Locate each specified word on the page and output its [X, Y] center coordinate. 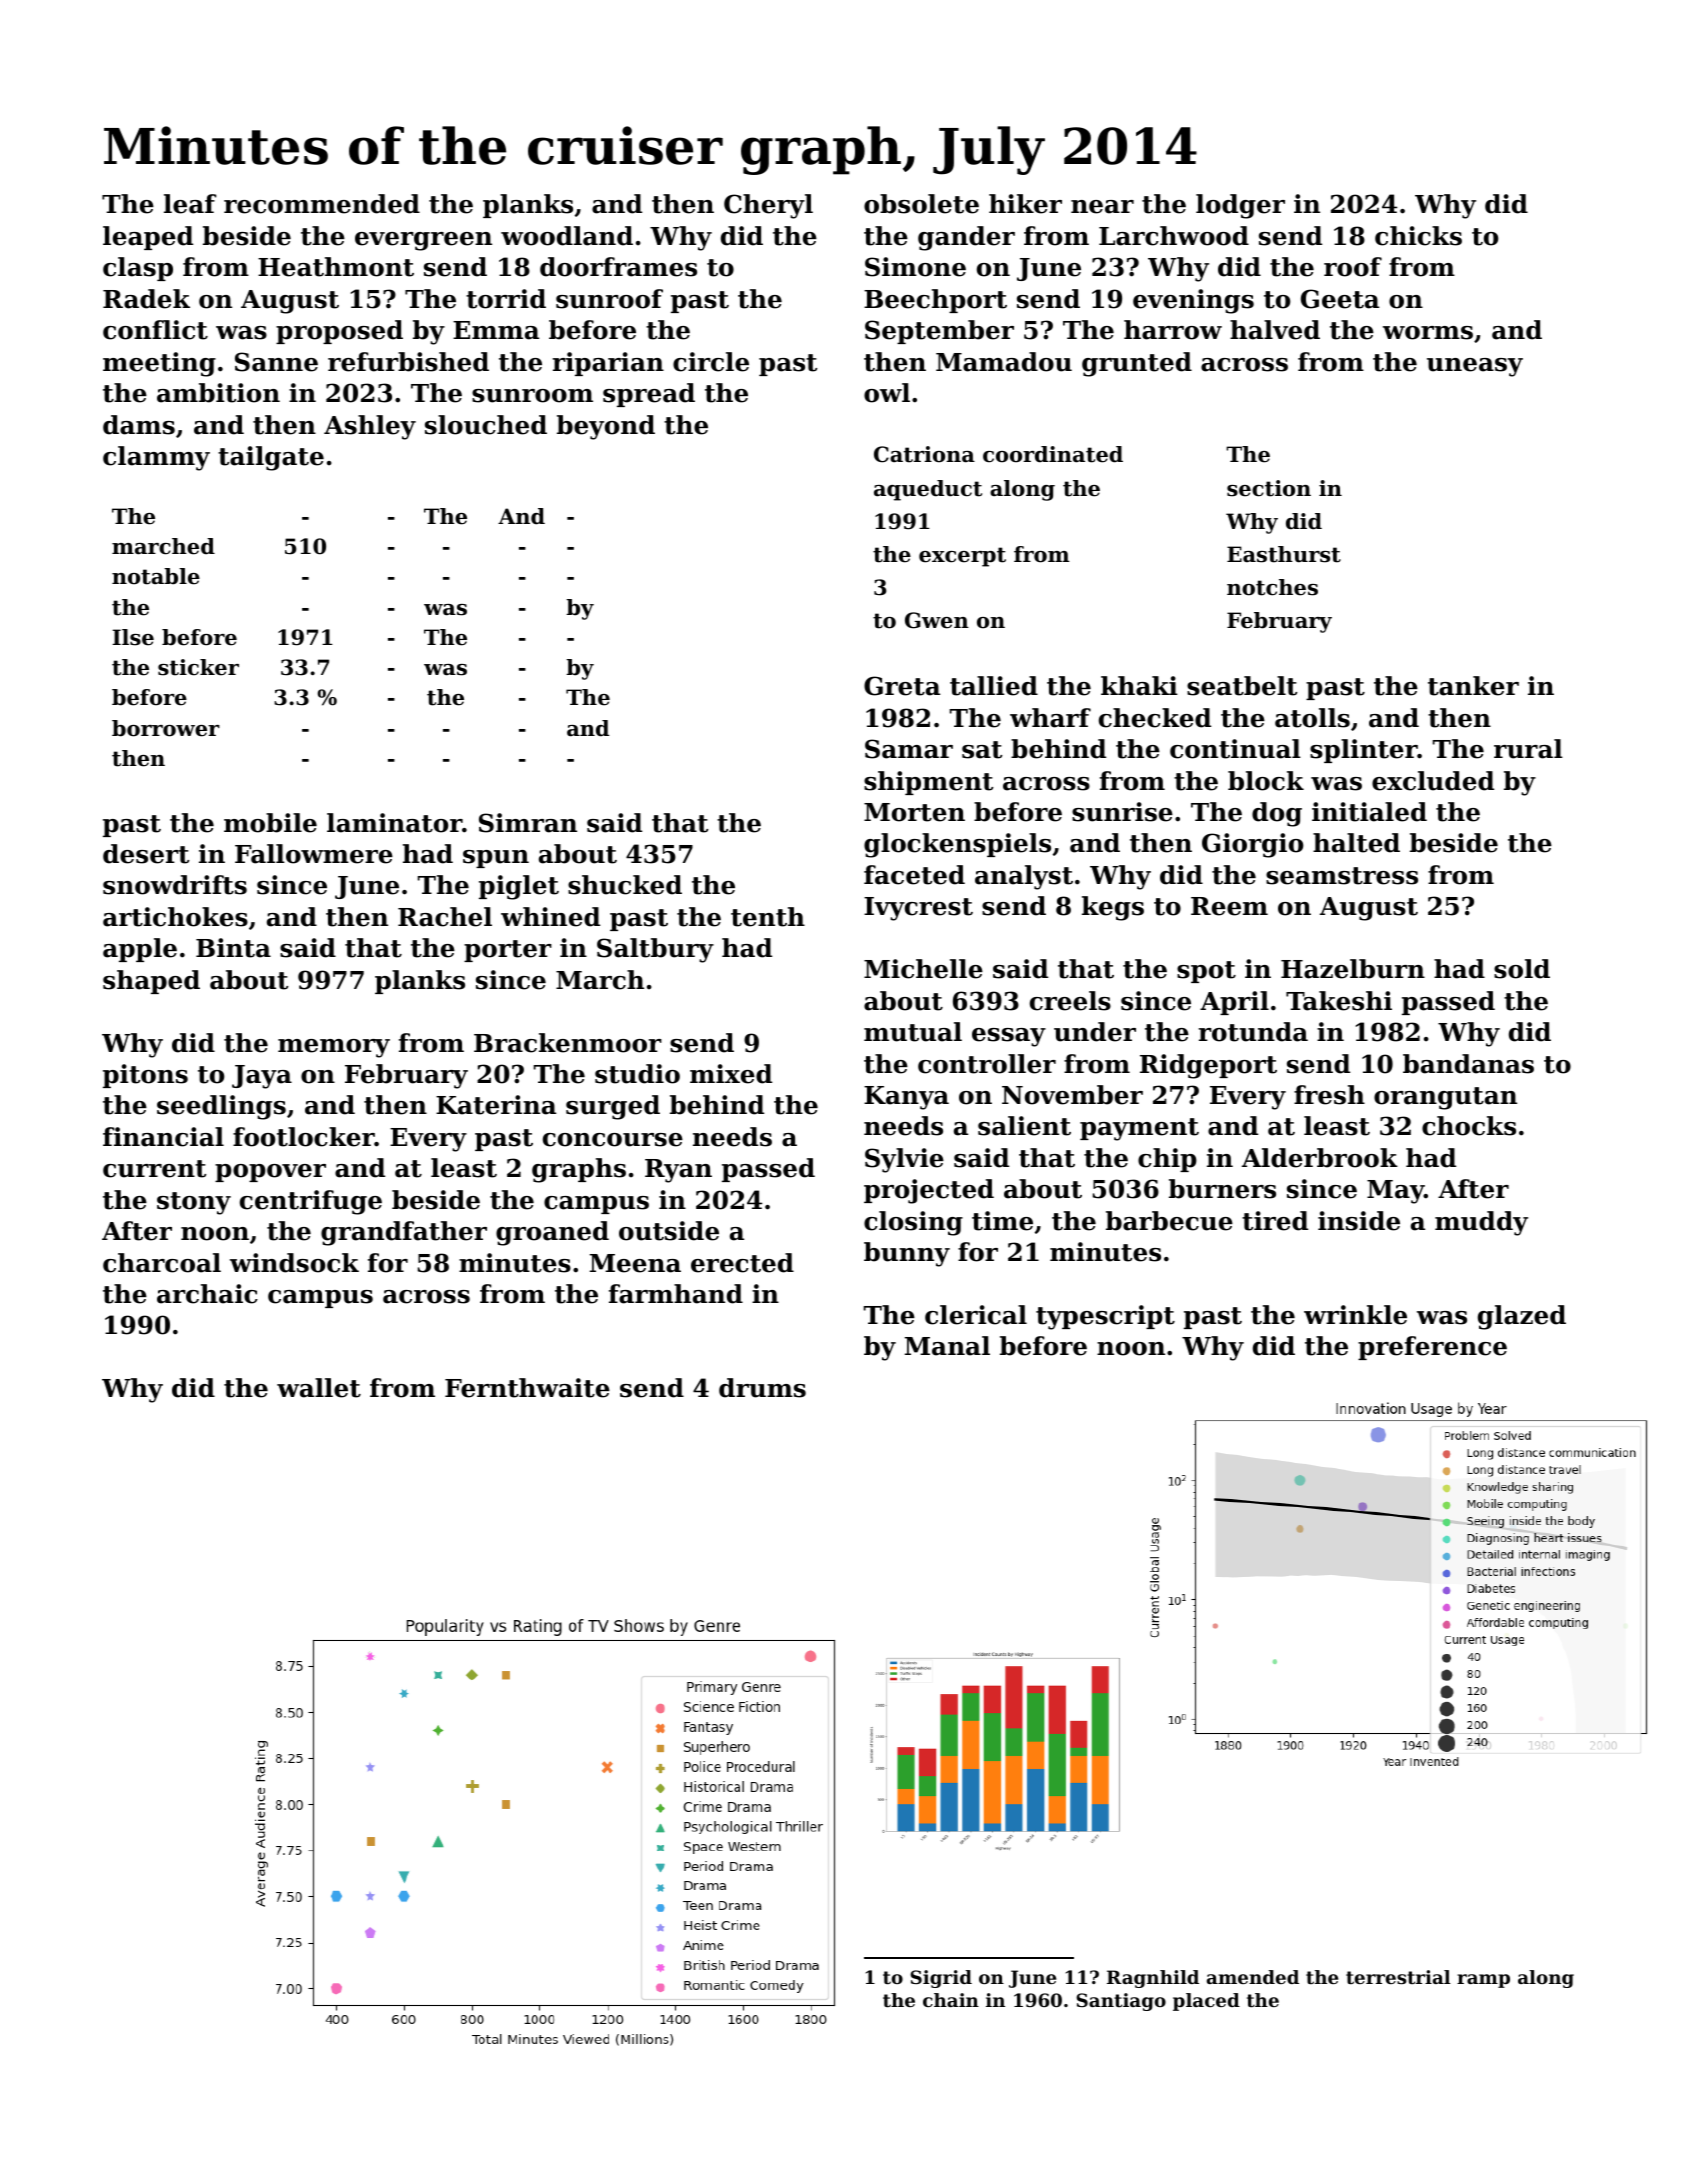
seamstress [1342, 876]
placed [1206, 2002]
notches [1272, 587]
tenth [768, 917]
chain [951, 2000]
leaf [190, 204]
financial [163, 1137]
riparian [608, 364]
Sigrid [941, 1979]
